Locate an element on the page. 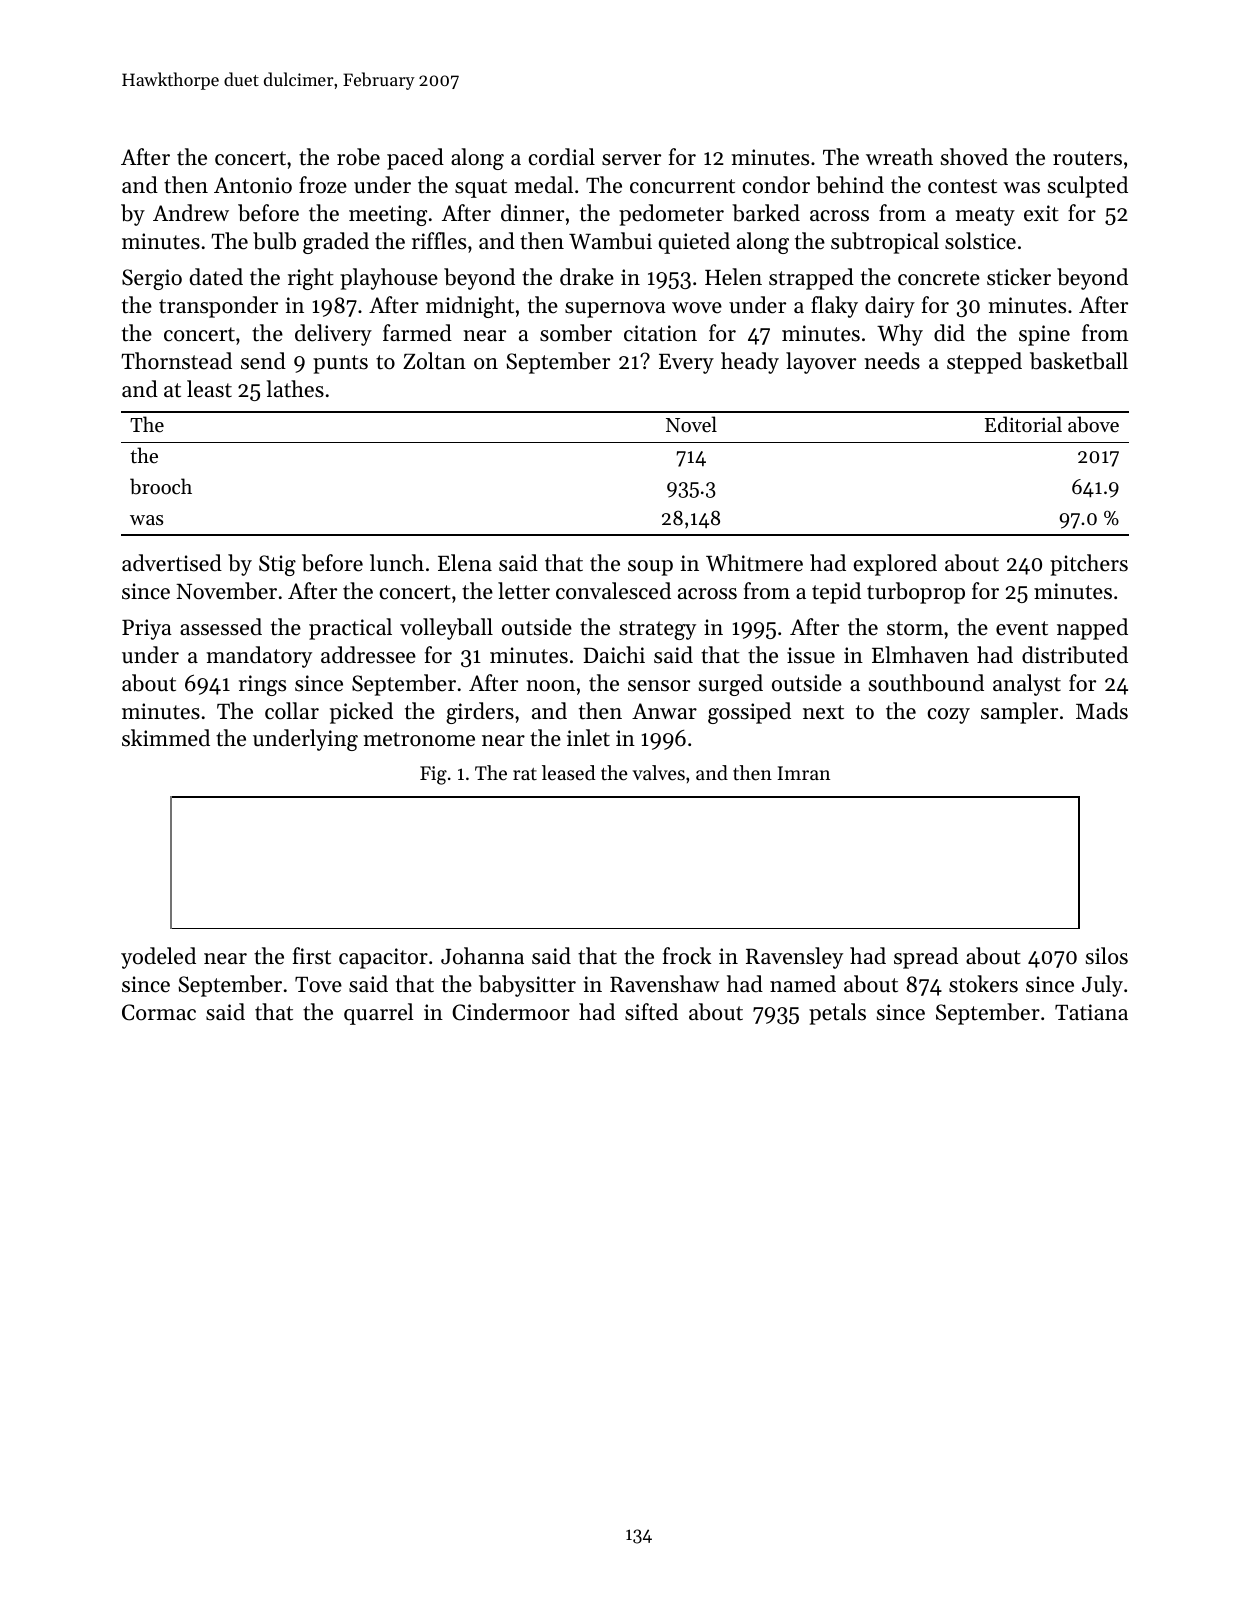  rings is located at coordinates (262, 685).
